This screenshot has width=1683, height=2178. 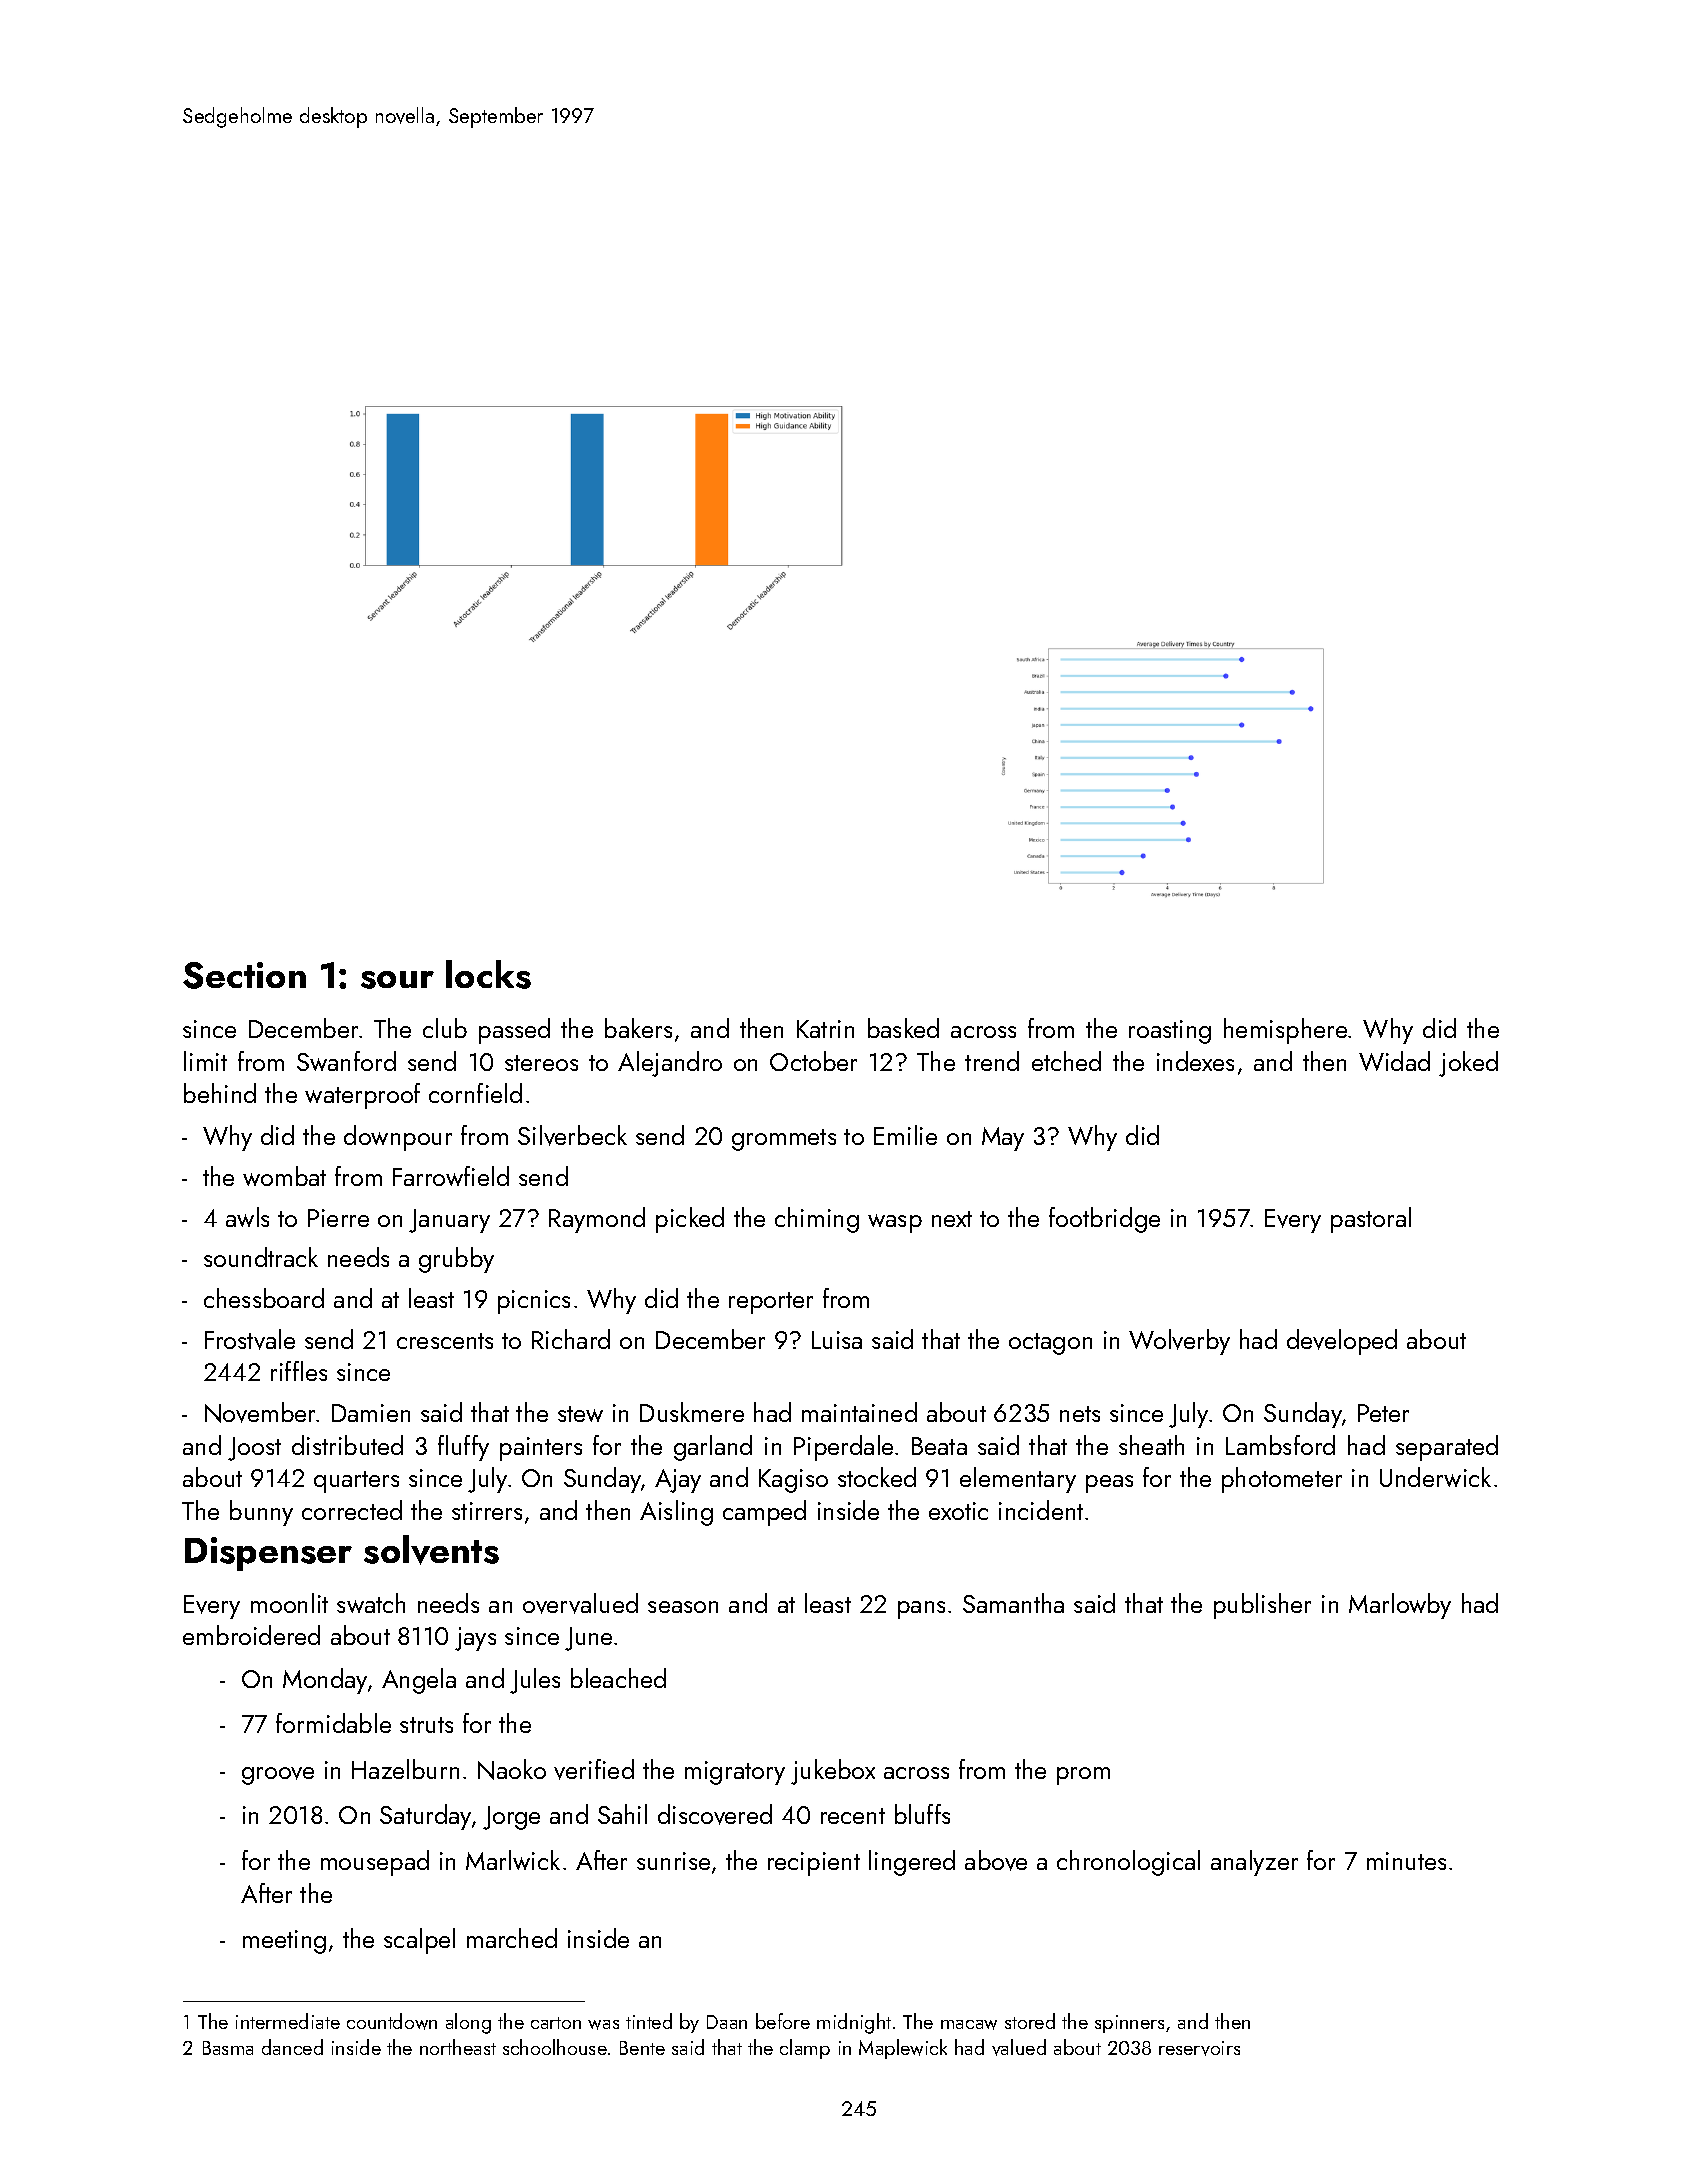 I want to click on lingered, so click(x=912, y=1863).
